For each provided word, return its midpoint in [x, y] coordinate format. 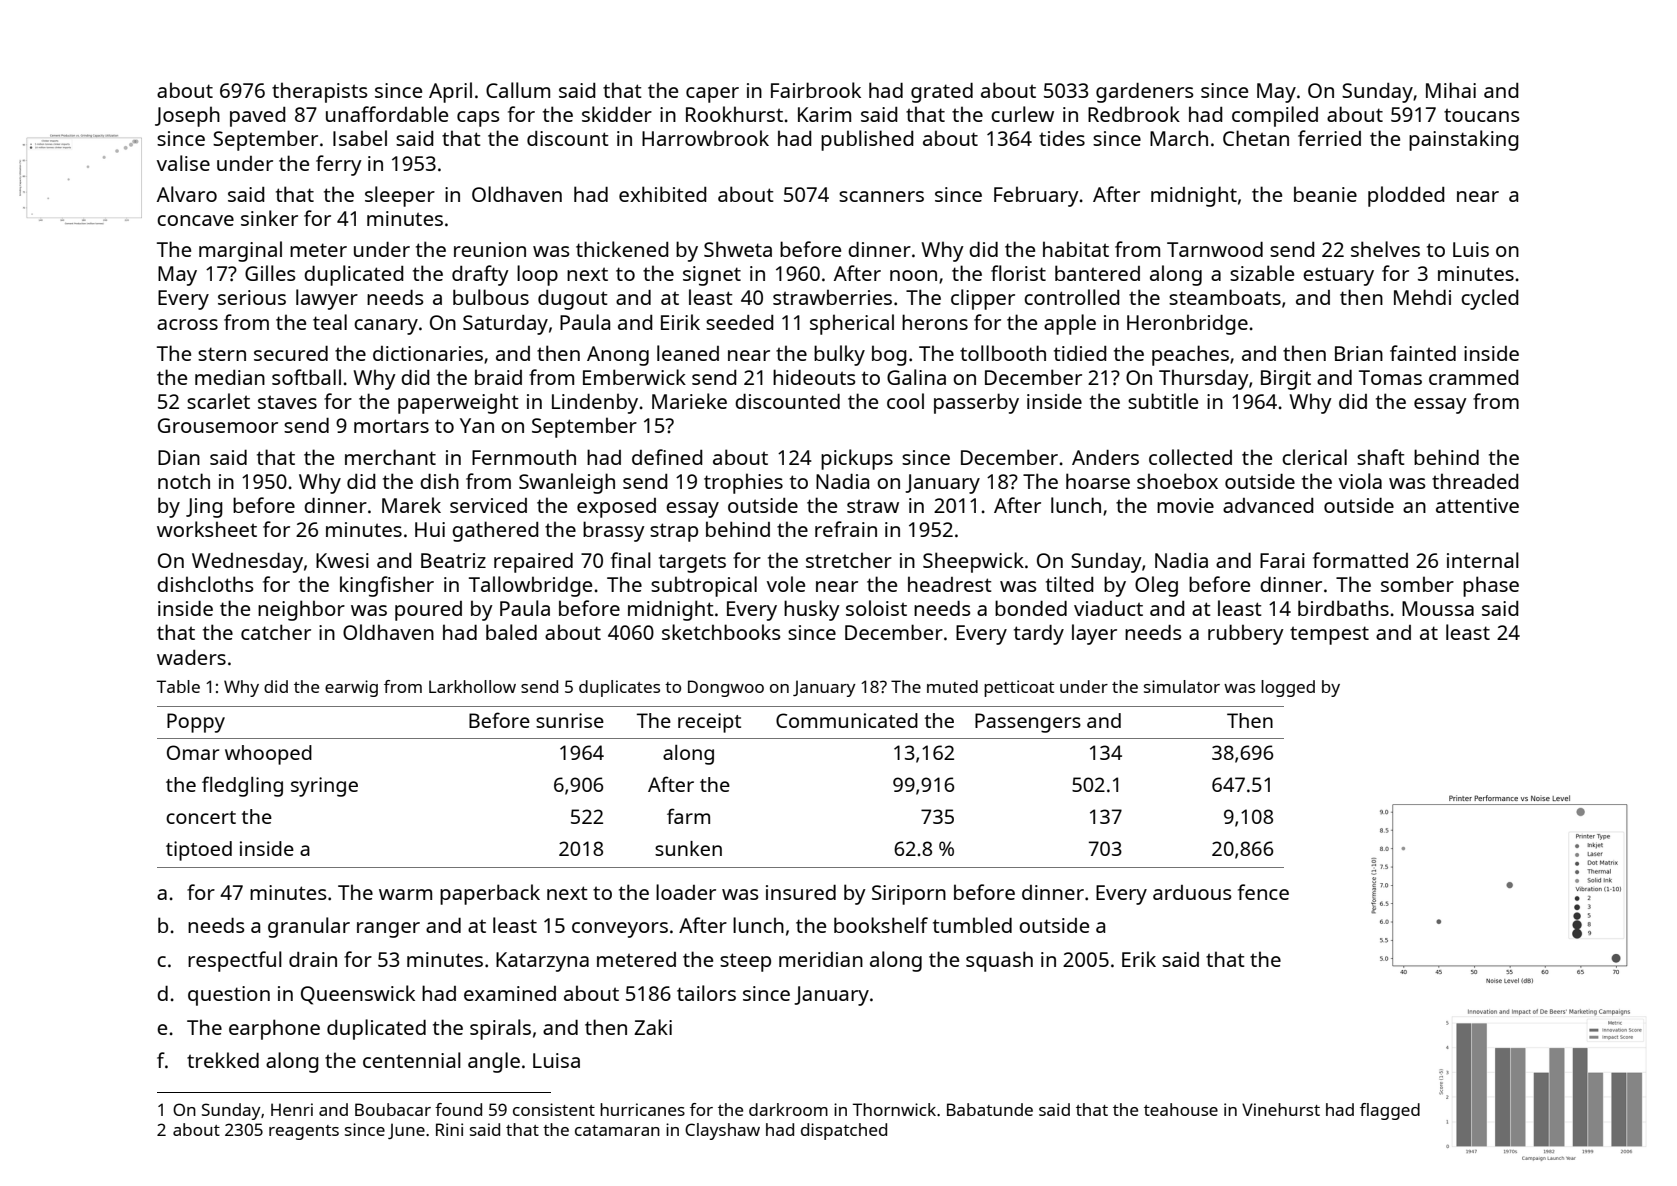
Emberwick [634, 377]
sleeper [400, 196]
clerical [1314, 457]
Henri [292, 1109]
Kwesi [342, 560]
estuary [1338, 276]
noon [913, 275]
